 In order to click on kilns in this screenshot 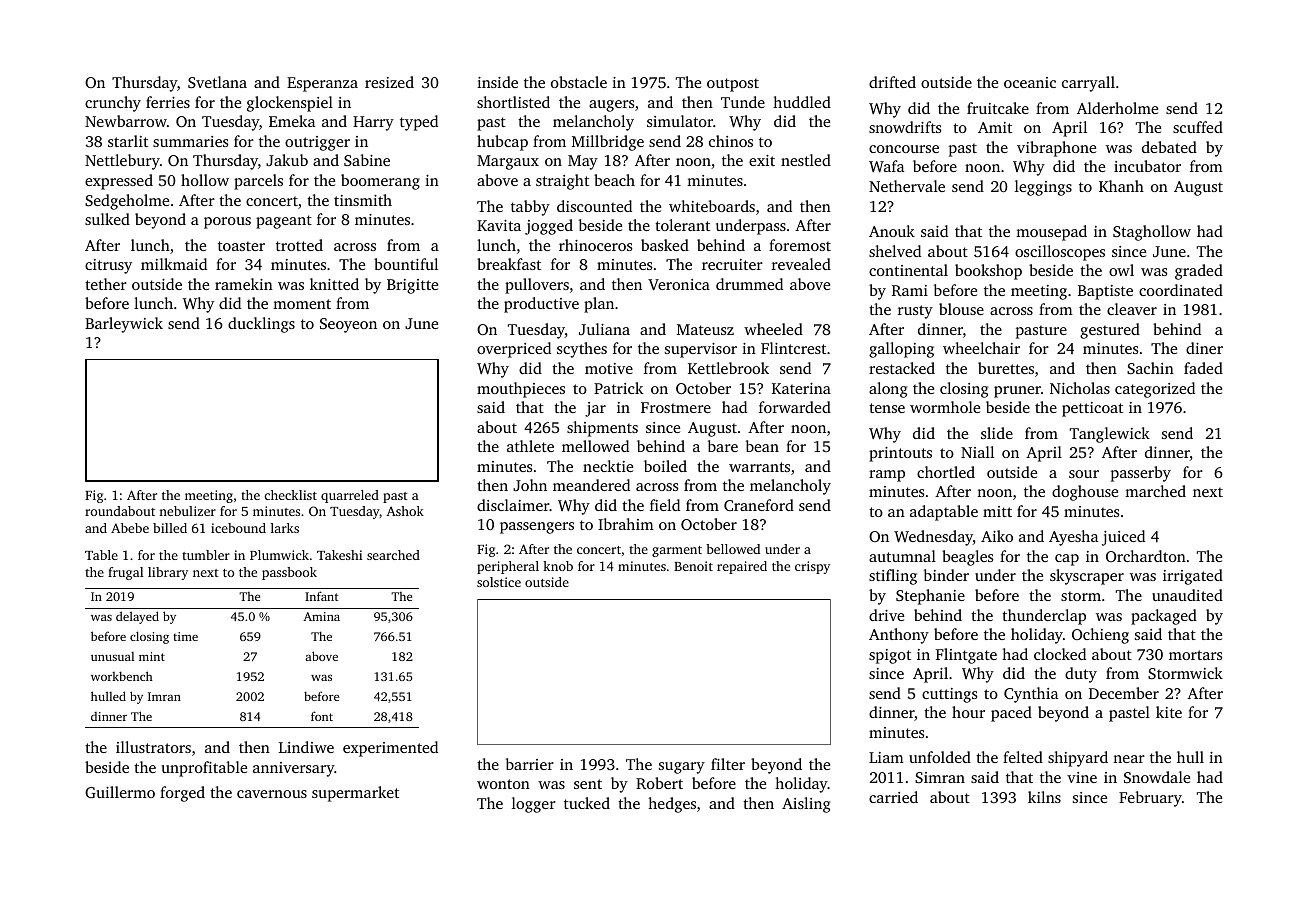, I will do `click(1044, 797)`.
